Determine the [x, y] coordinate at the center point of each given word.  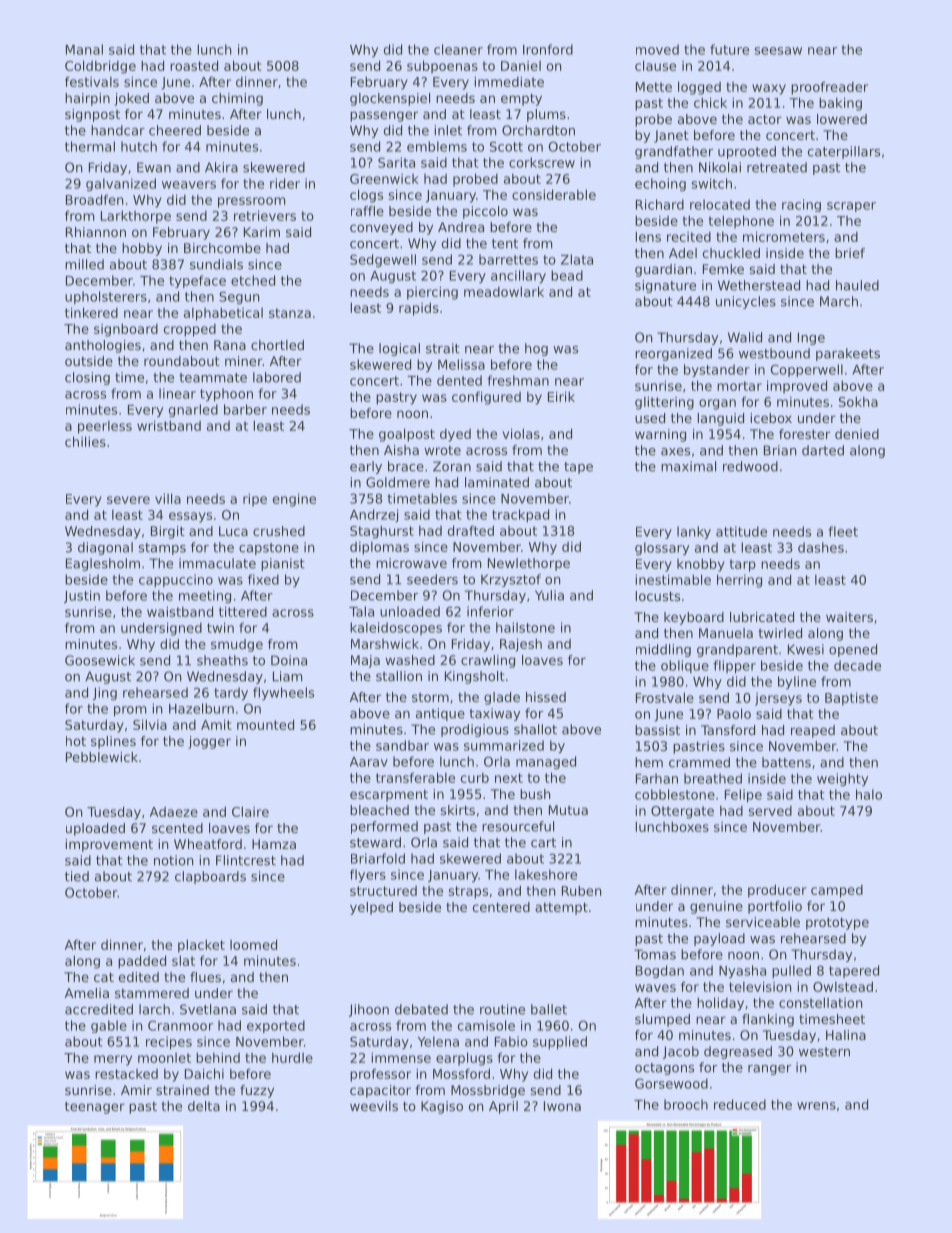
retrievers [265, 215]
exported [276, 1026]
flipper [734, 667]
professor [380, 1075]
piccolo [485, 212]
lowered [842, 119]
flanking [768, 1020]
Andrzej [374, 515]
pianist [283, 564]
